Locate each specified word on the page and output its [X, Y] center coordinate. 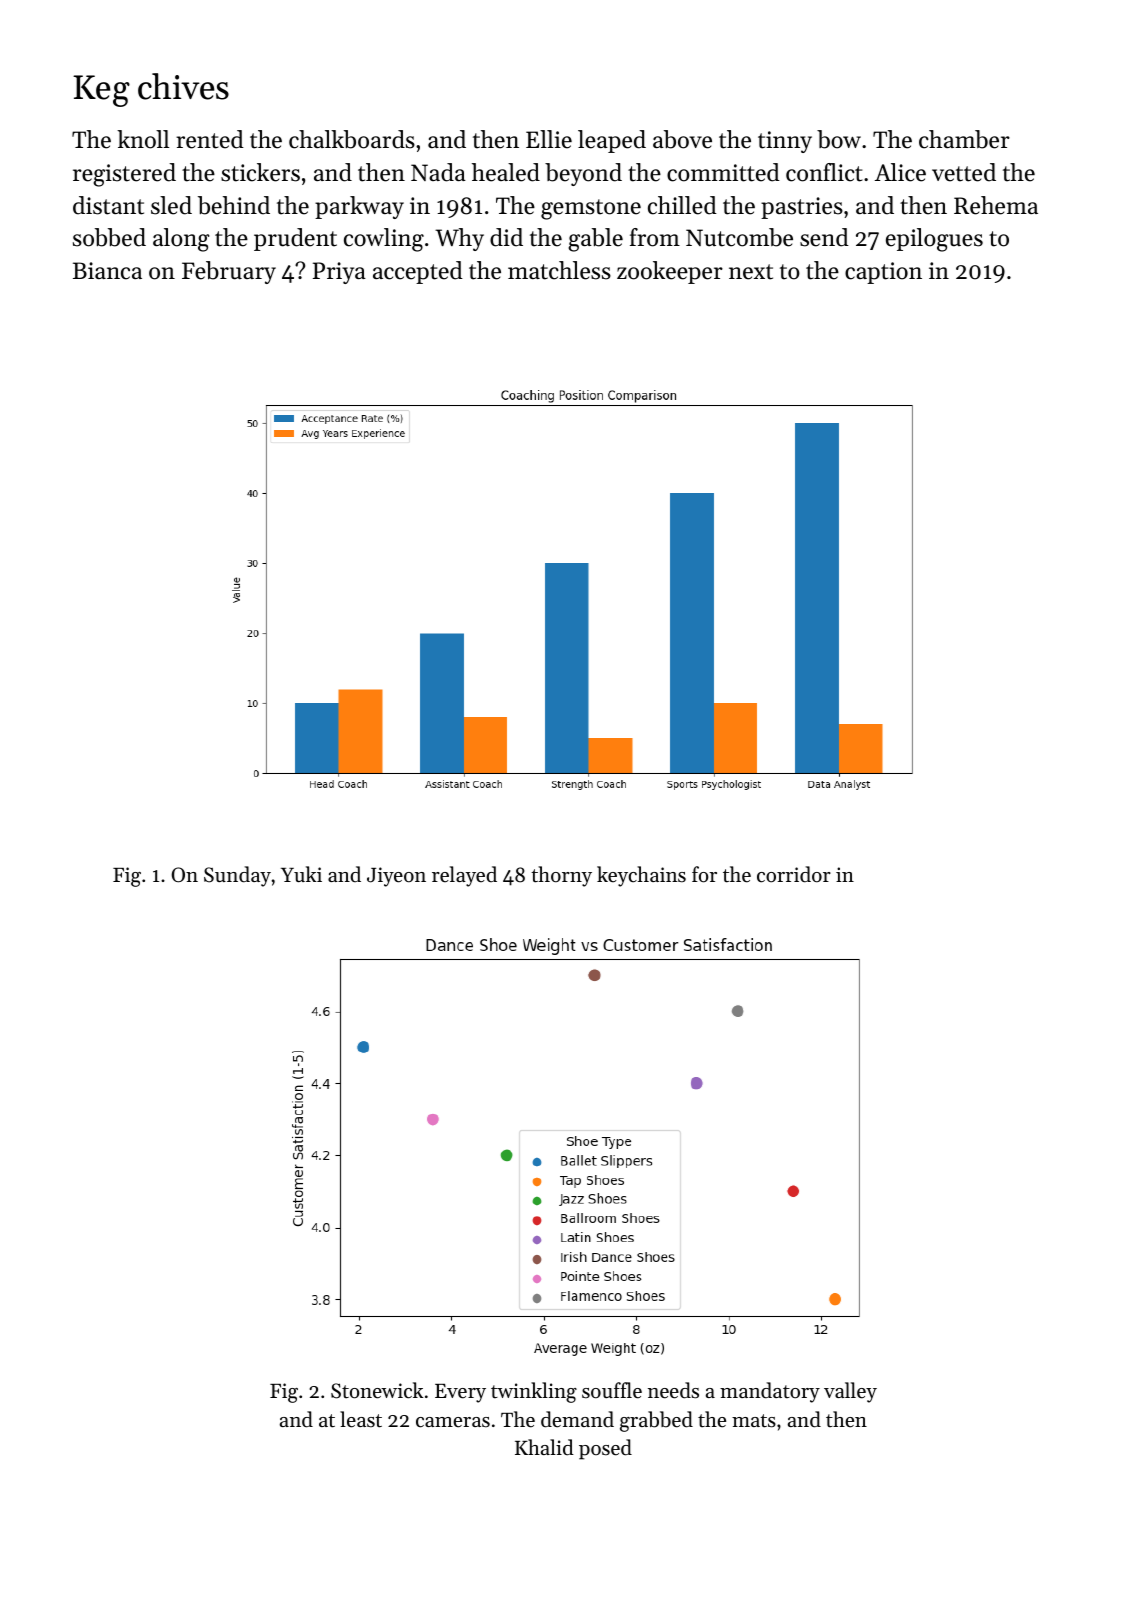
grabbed [656, 1421]
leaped [612, 141]
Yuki [301, 874]
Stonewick [377, 1390]
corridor [794, 874]
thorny [561, 876]
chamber [964, 139]
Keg [101, 91]
